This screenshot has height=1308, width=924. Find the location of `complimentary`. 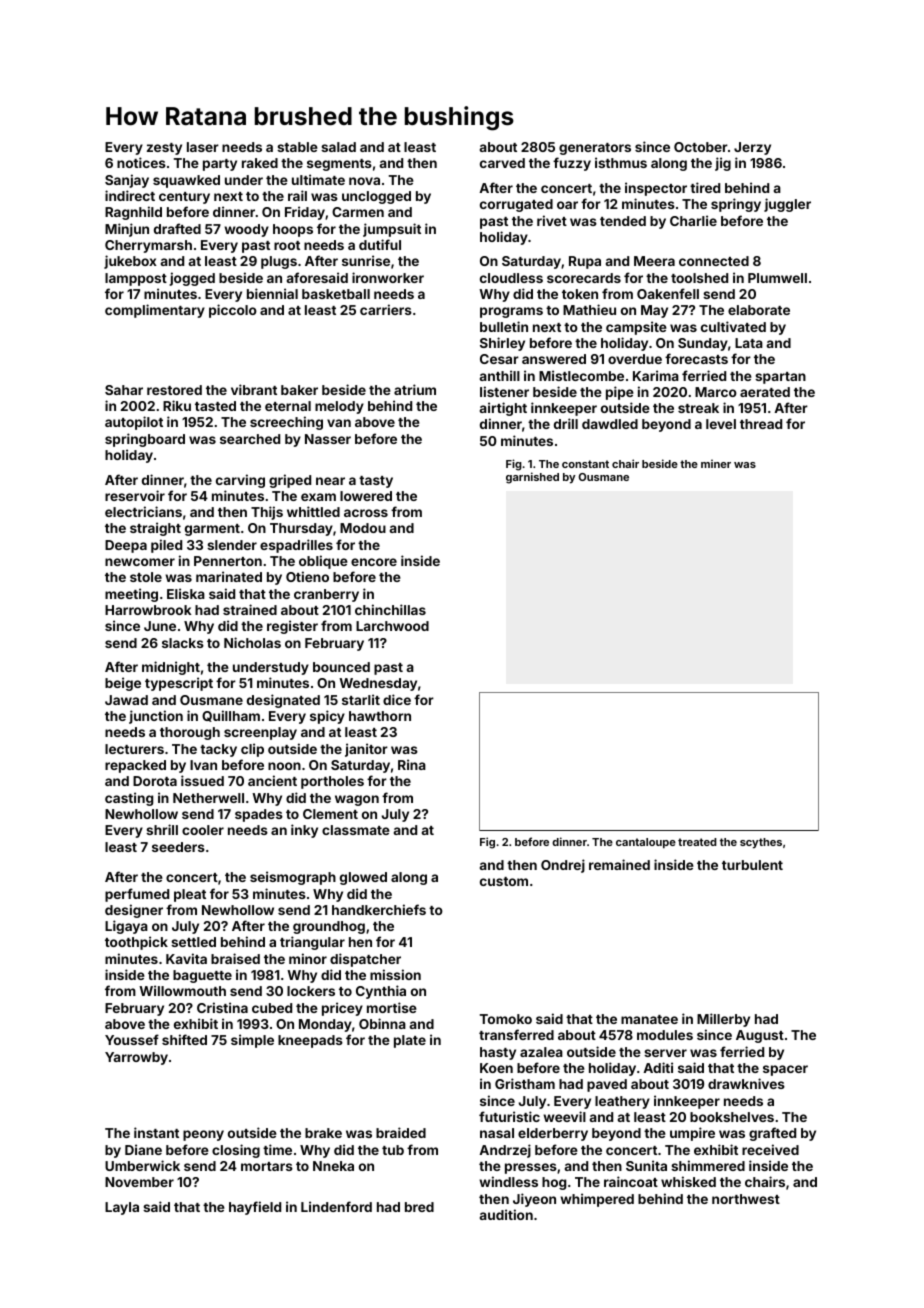

complimentary is located at coordinates (155, 311).
